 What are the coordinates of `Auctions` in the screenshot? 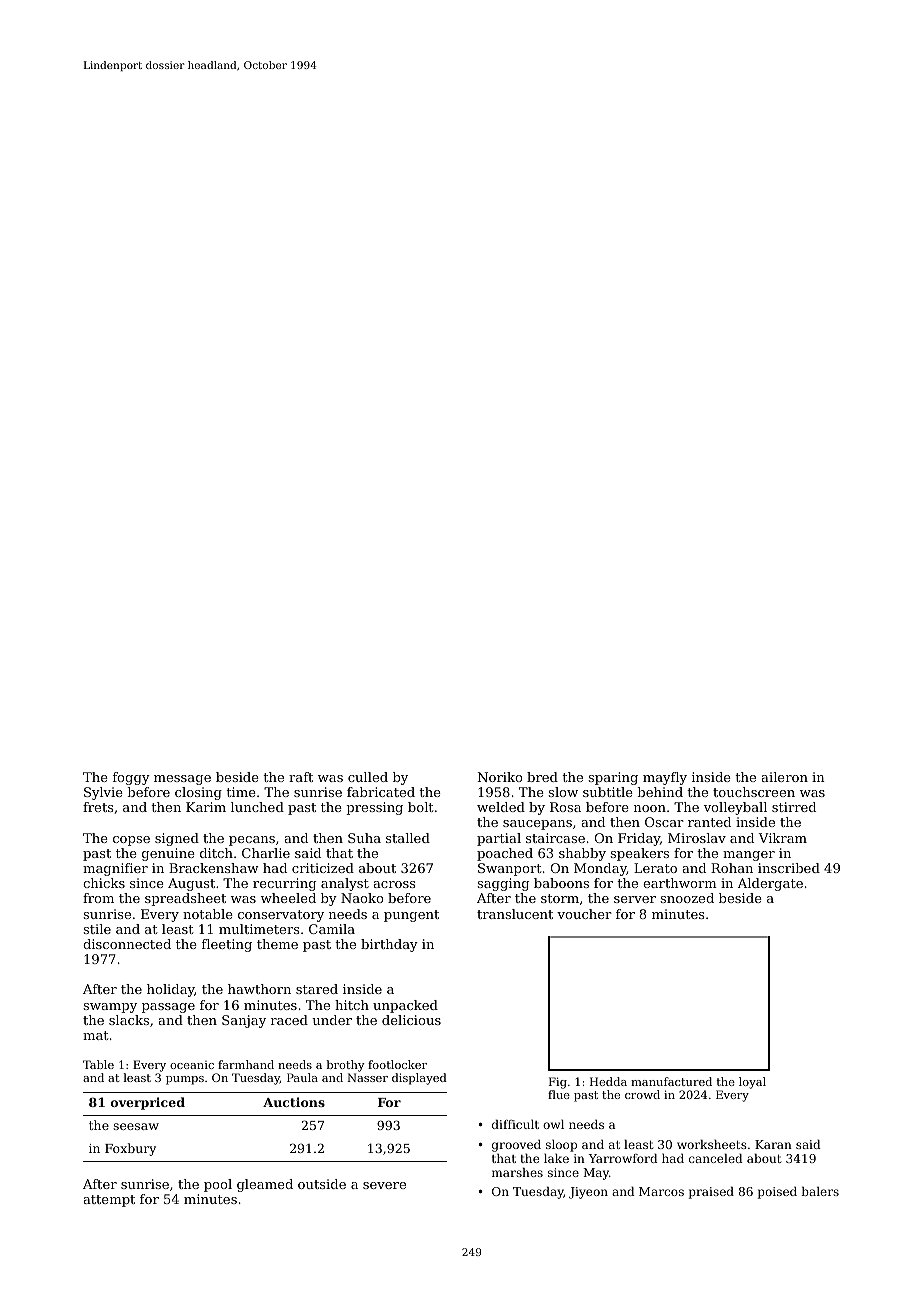 It's located at (294, 1102).
